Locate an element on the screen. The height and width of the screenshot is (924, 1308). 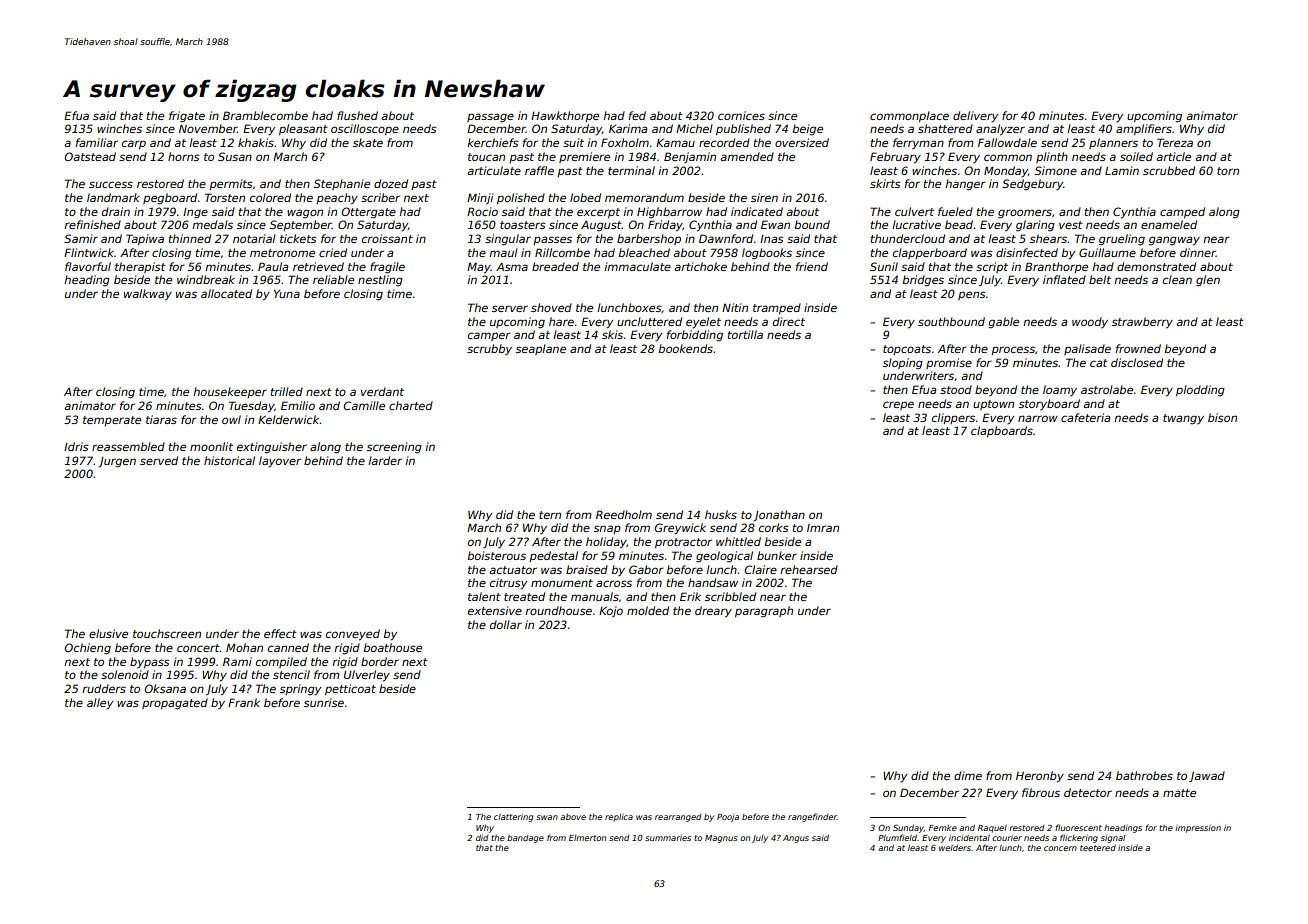
Oatstead is located at coordinates (90, 156).
